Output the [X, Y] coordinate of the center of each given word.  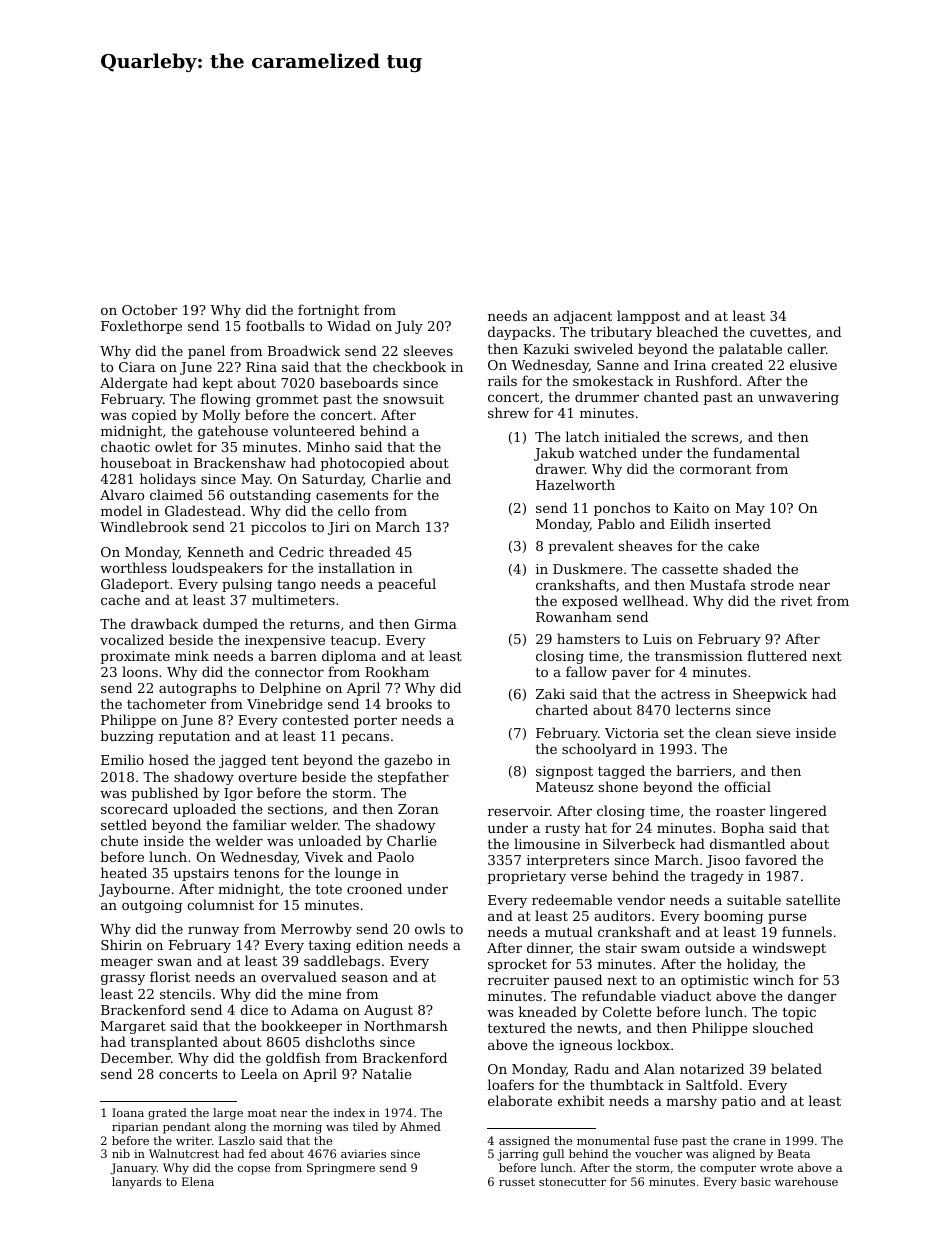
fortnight [328, 311]
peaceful [407, 585]
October [150, 309]
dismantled [747, 843]
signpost [564, 772]
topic [799, 1013]
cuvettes [778, 332]
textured [517, 1027]
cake [743, 545]
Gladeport [135, 585]
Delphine [290, 689]
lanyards [137, 1183]
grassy [123, 980]
